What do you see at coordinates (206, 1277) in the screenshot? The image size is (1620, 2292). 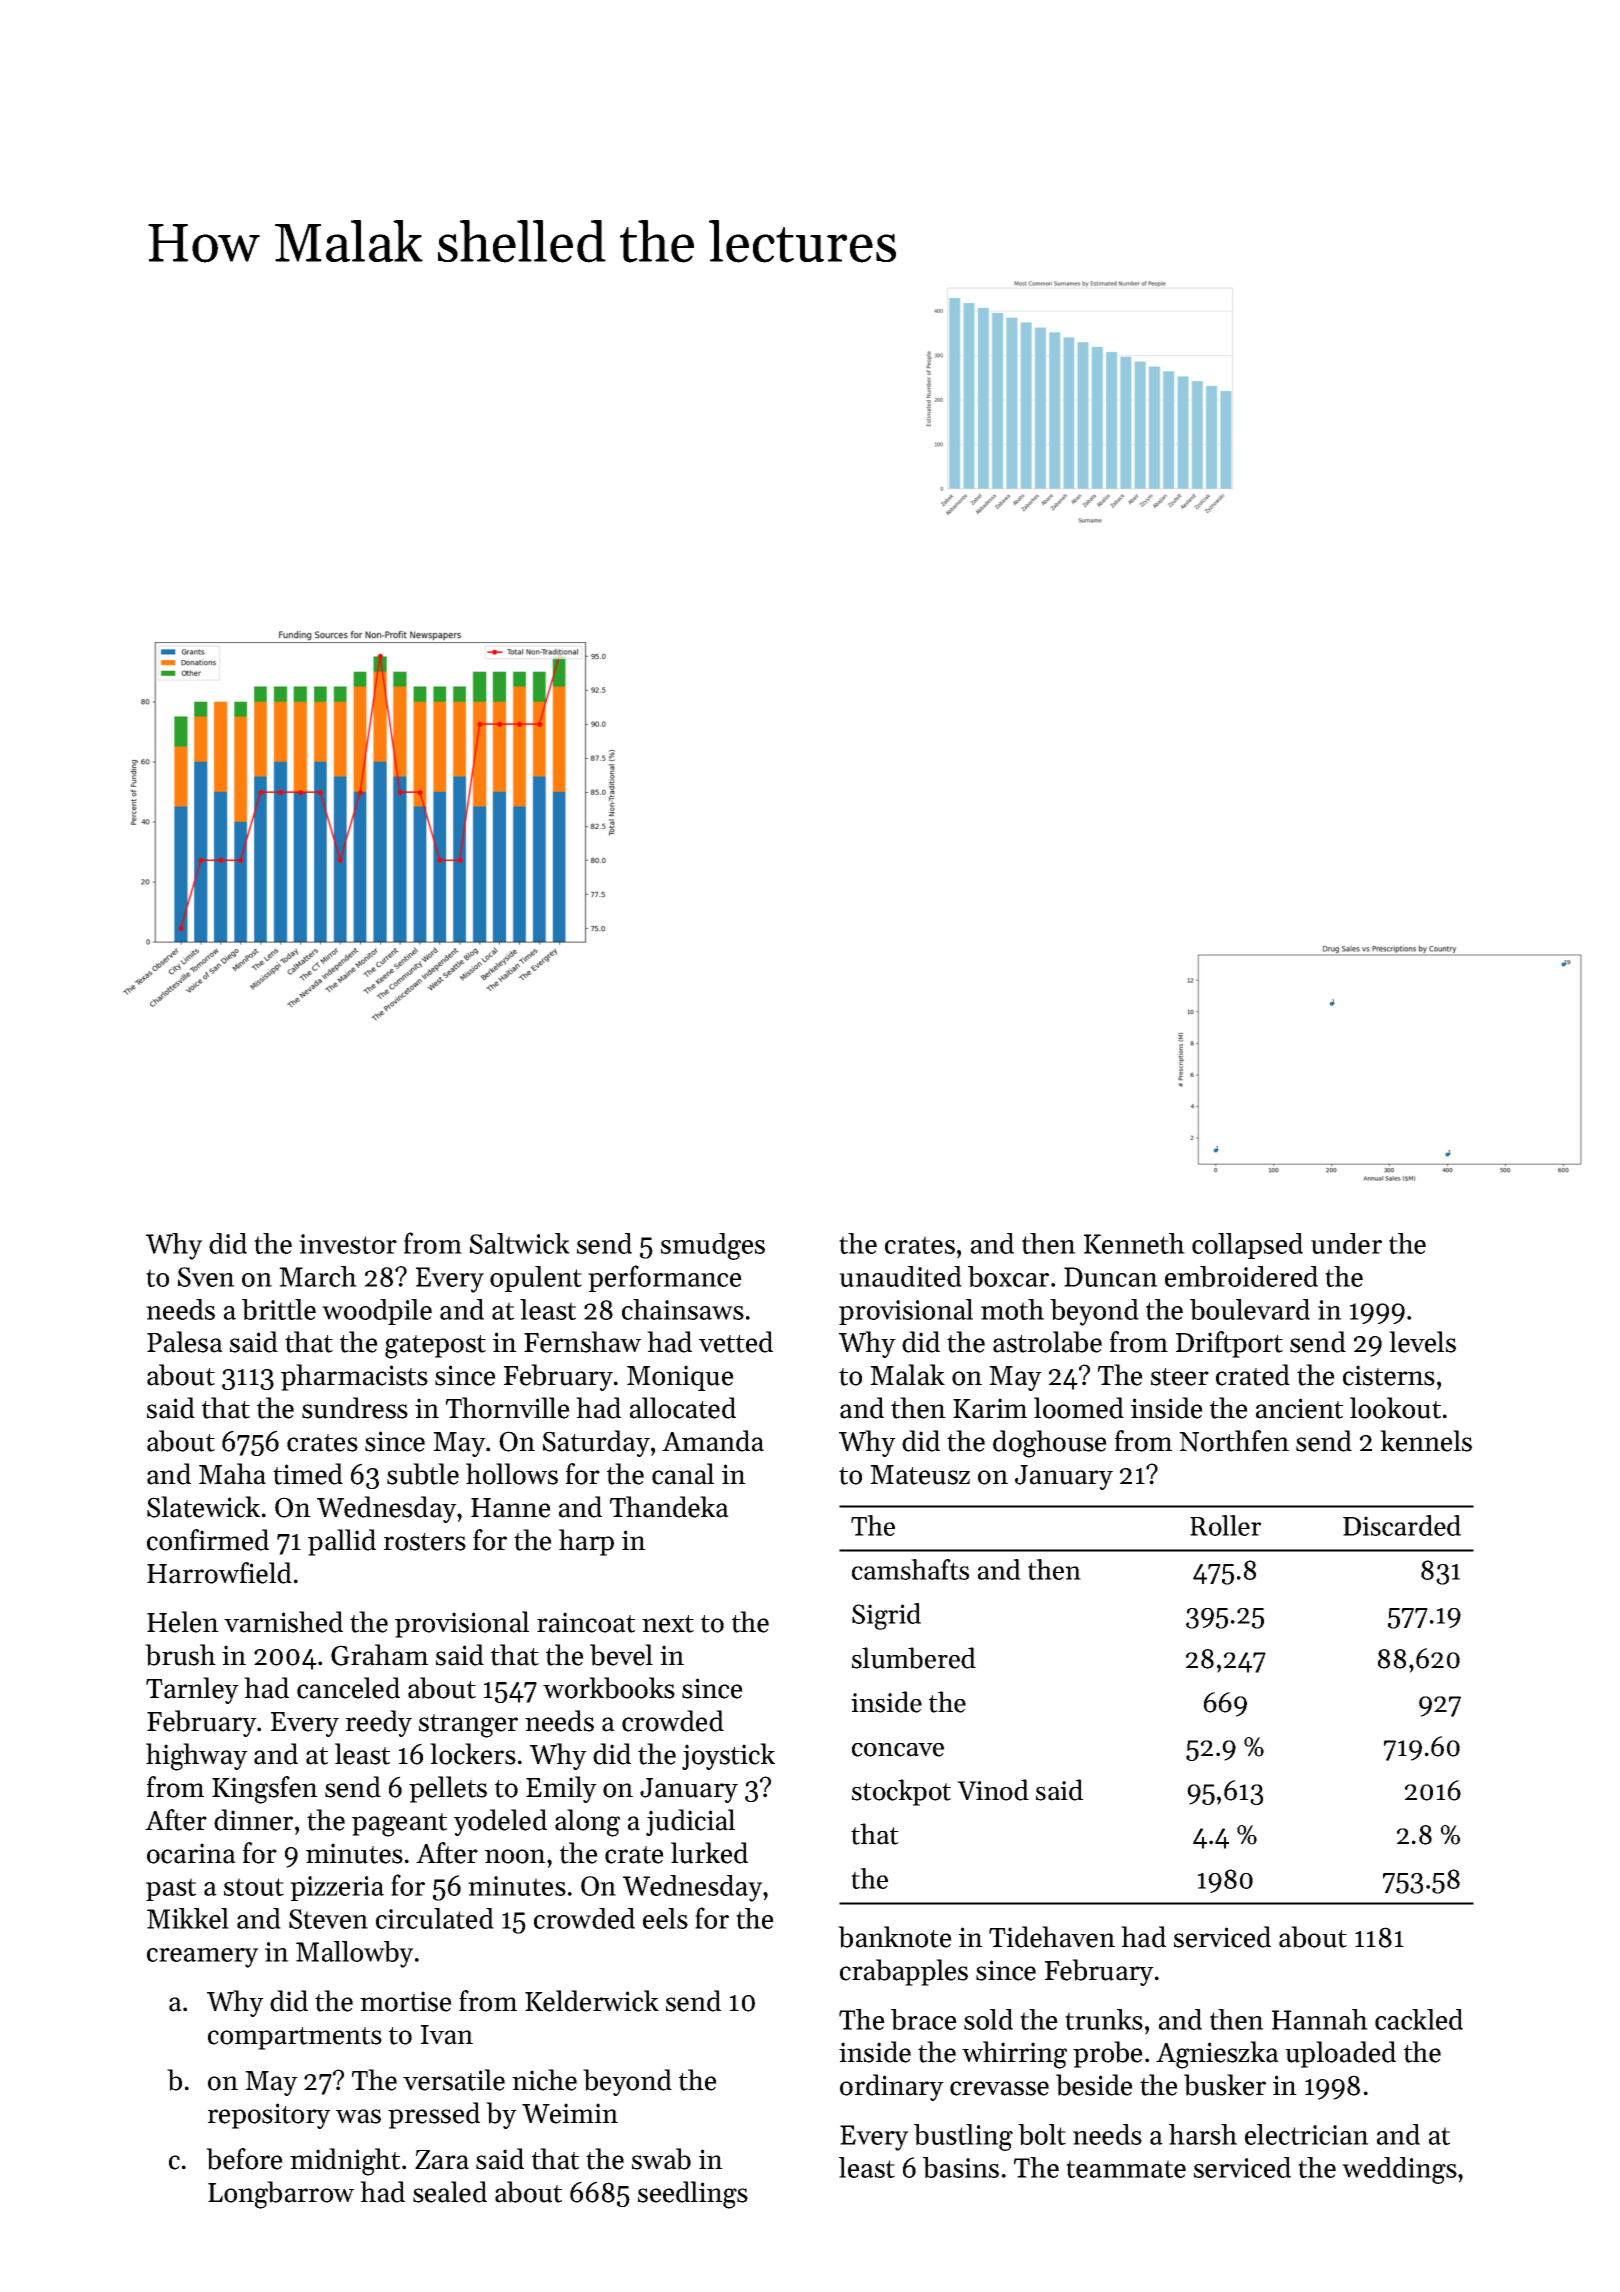 I see `Sven` at bounding box center [206, 1277].
